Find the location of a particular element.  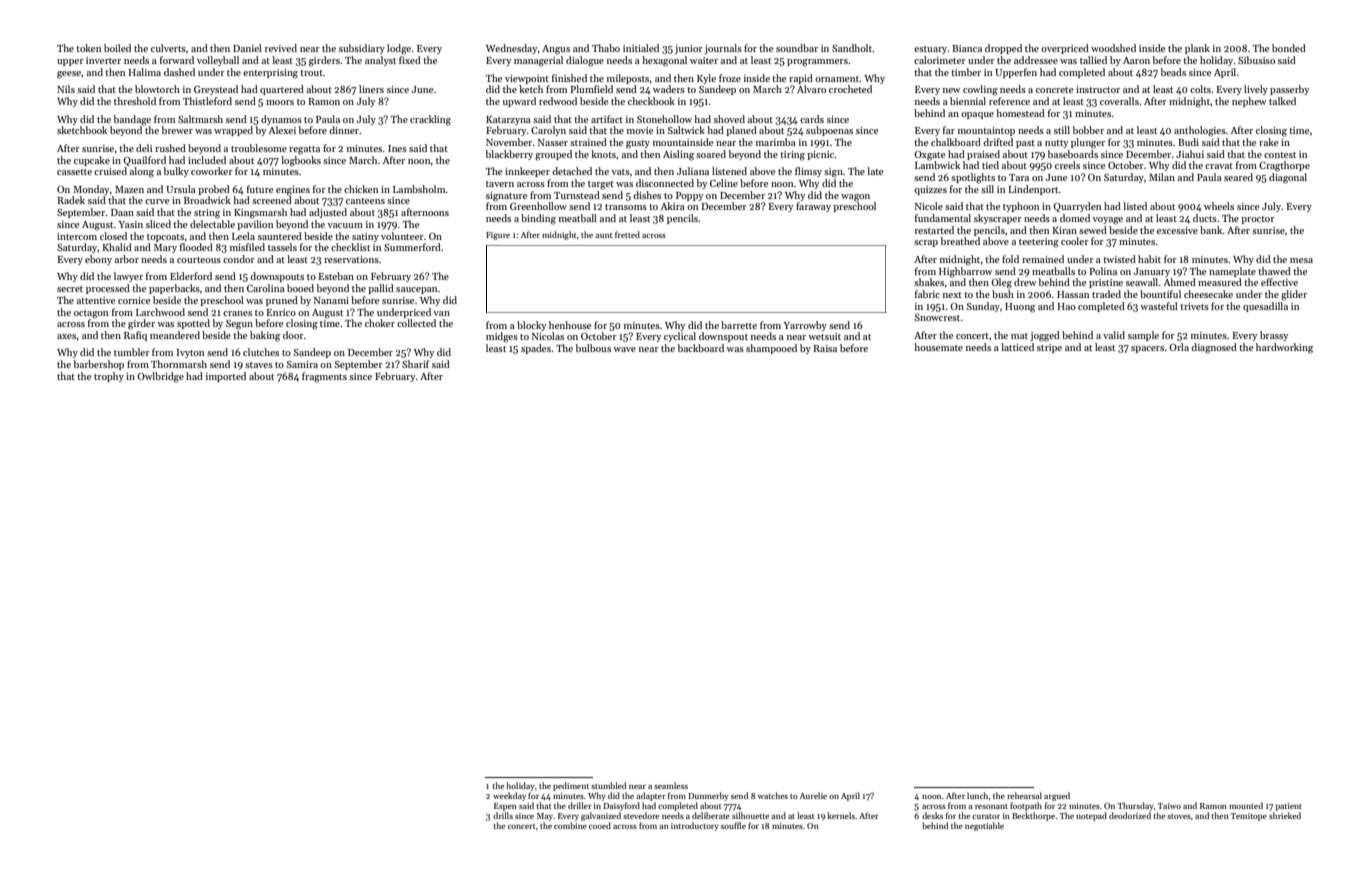

programmers is located at coordinates (817, 63).
